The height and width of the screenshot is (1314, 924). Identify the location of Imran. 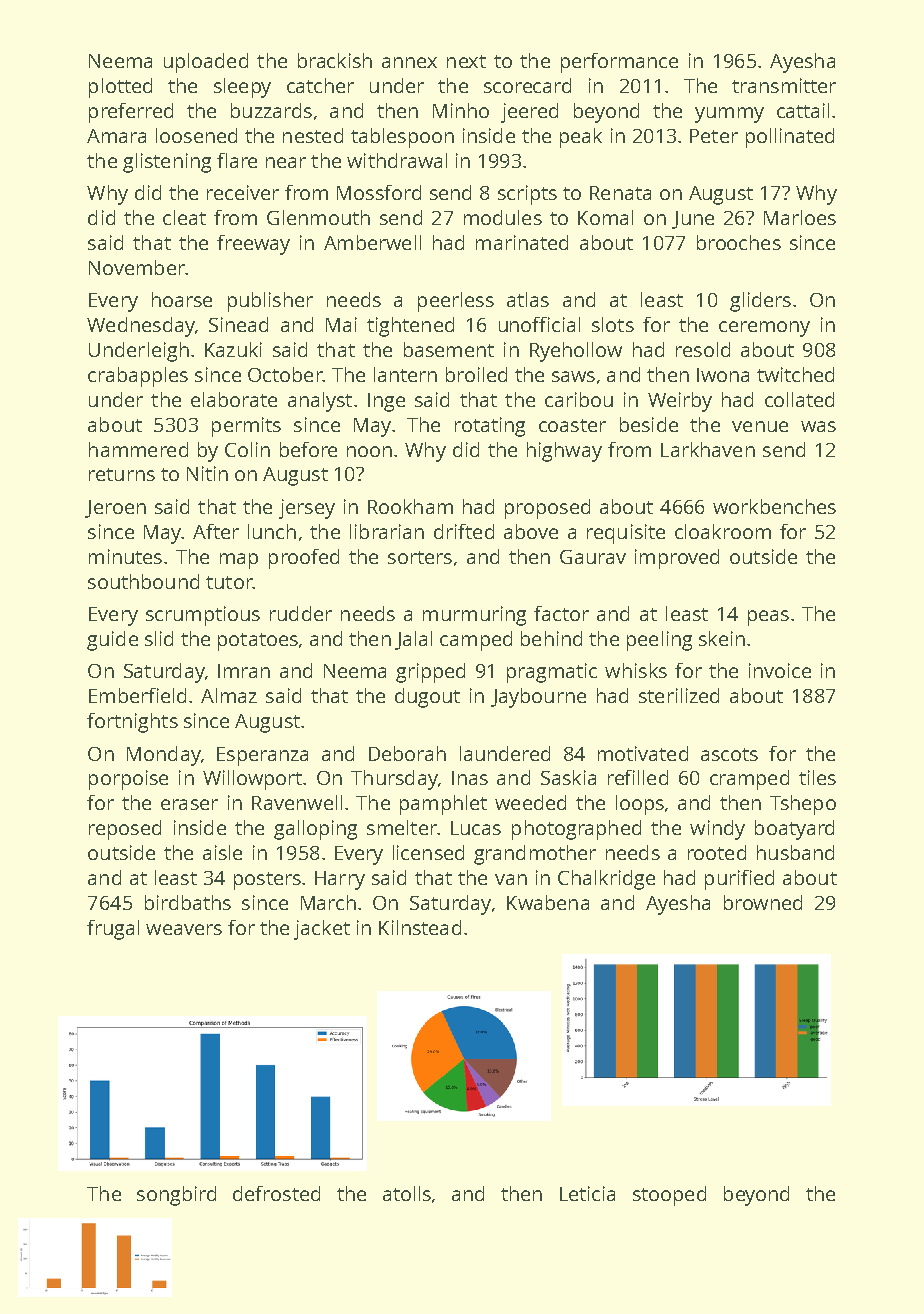
(244, 671).
